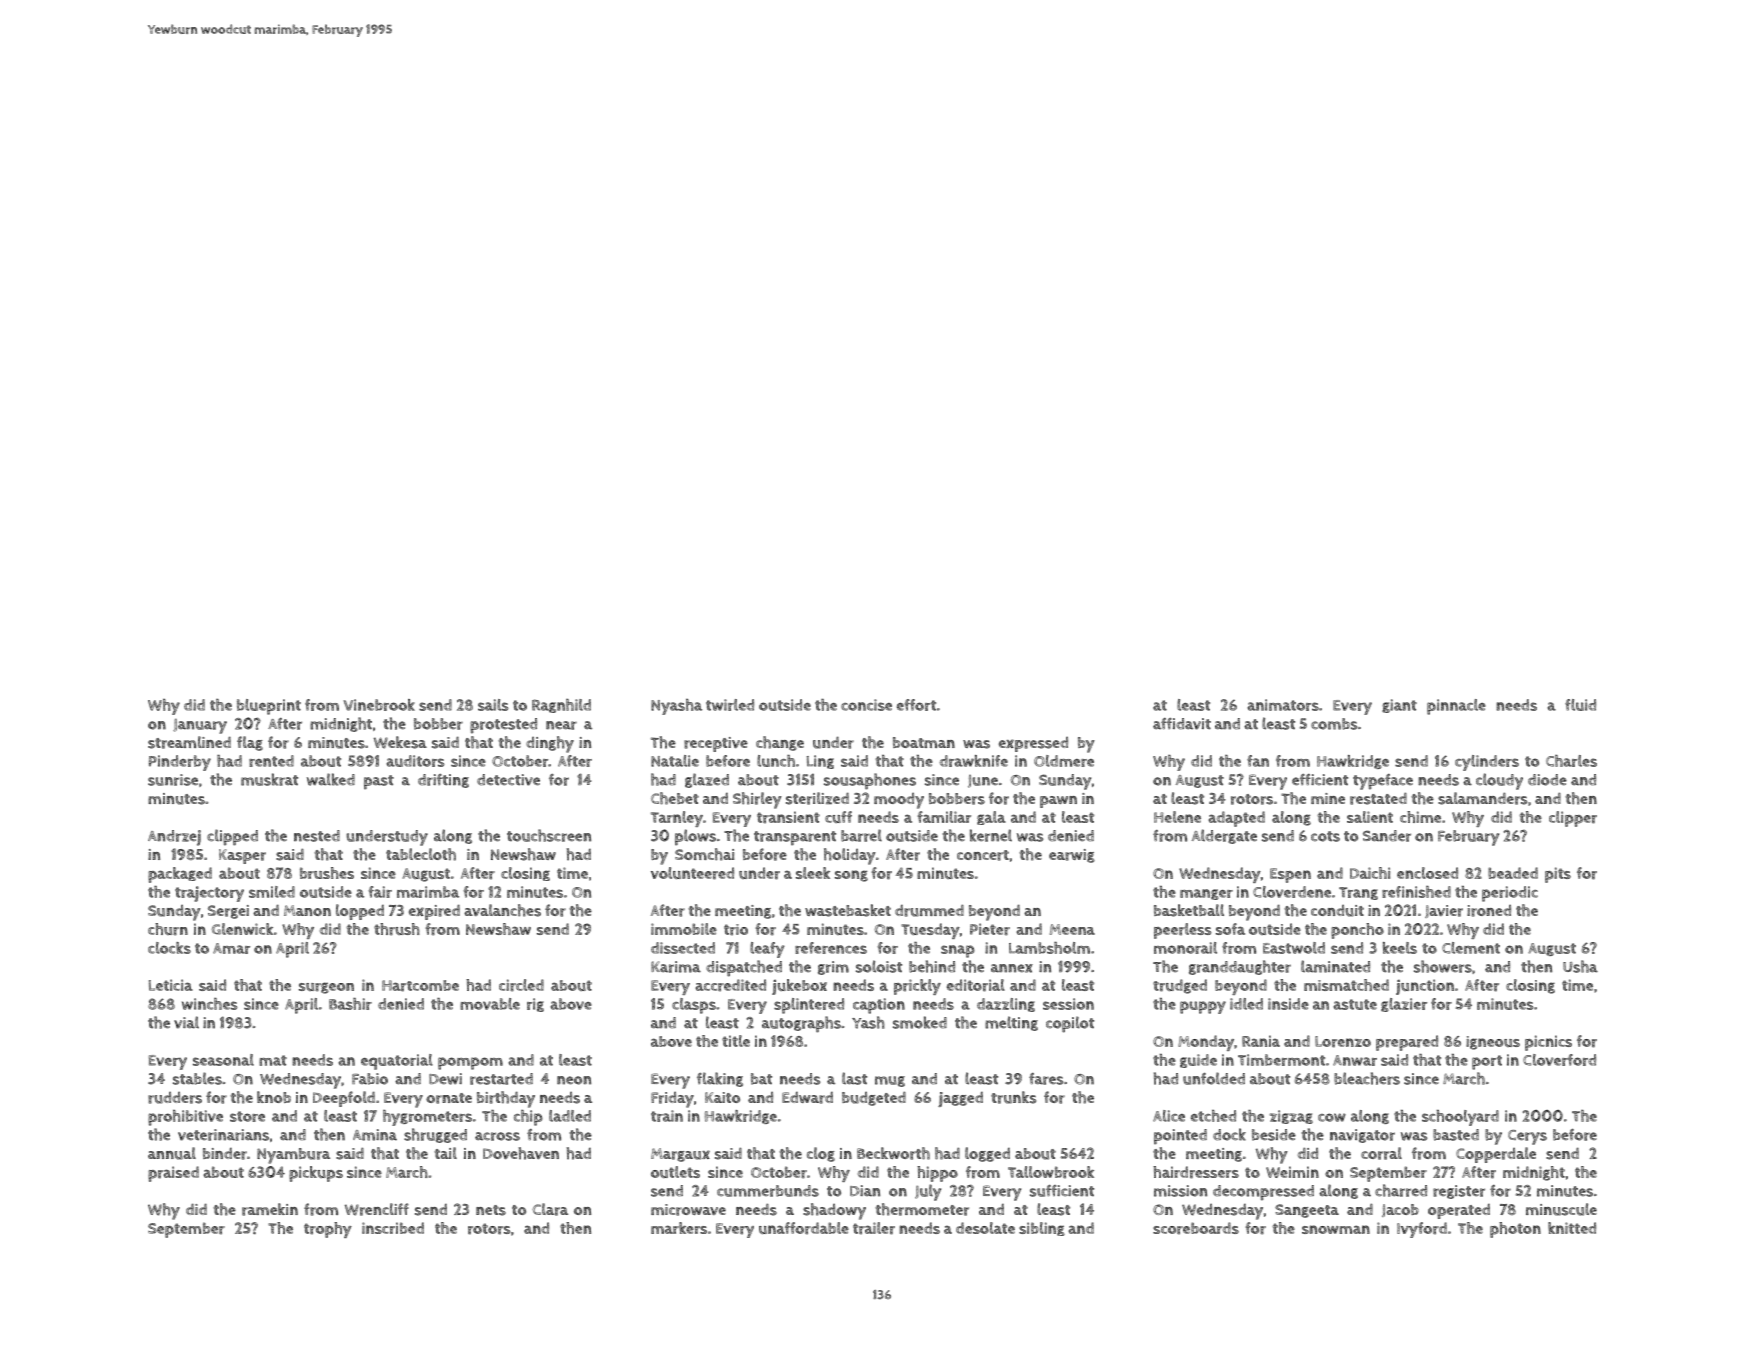 Image resolution: width=1745 pixels, height=1348 pixels. Describe the element at coordinates (549, 835) in the document. I see `touchscreen` at that location.
